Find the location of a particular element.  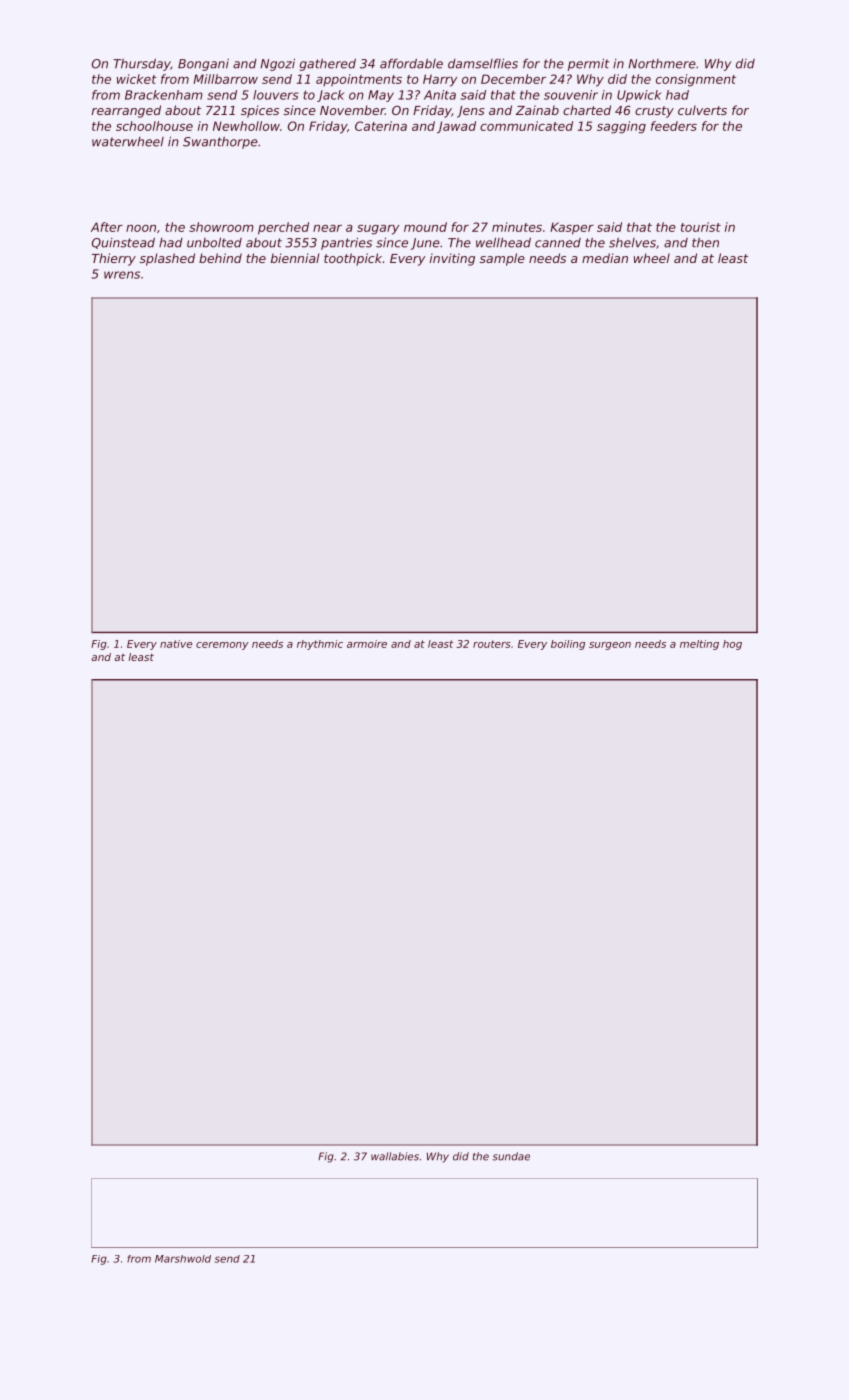

behind is located at coordinates (220, 258).
